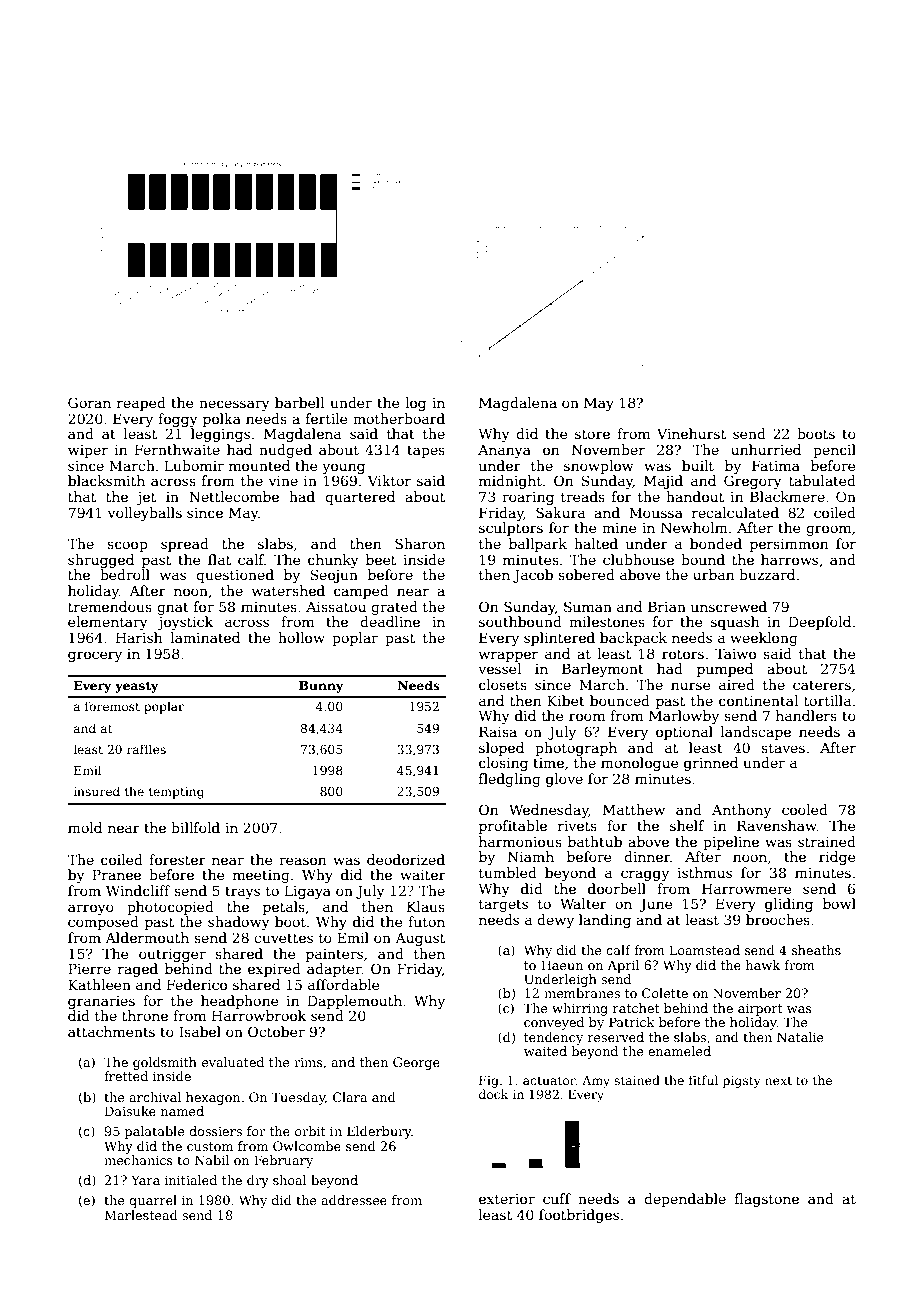 This screenshot has width=924, height=1308. Describe the element at coordinates (510, 780) in the screenshot. I see `fledgling` at that location.
